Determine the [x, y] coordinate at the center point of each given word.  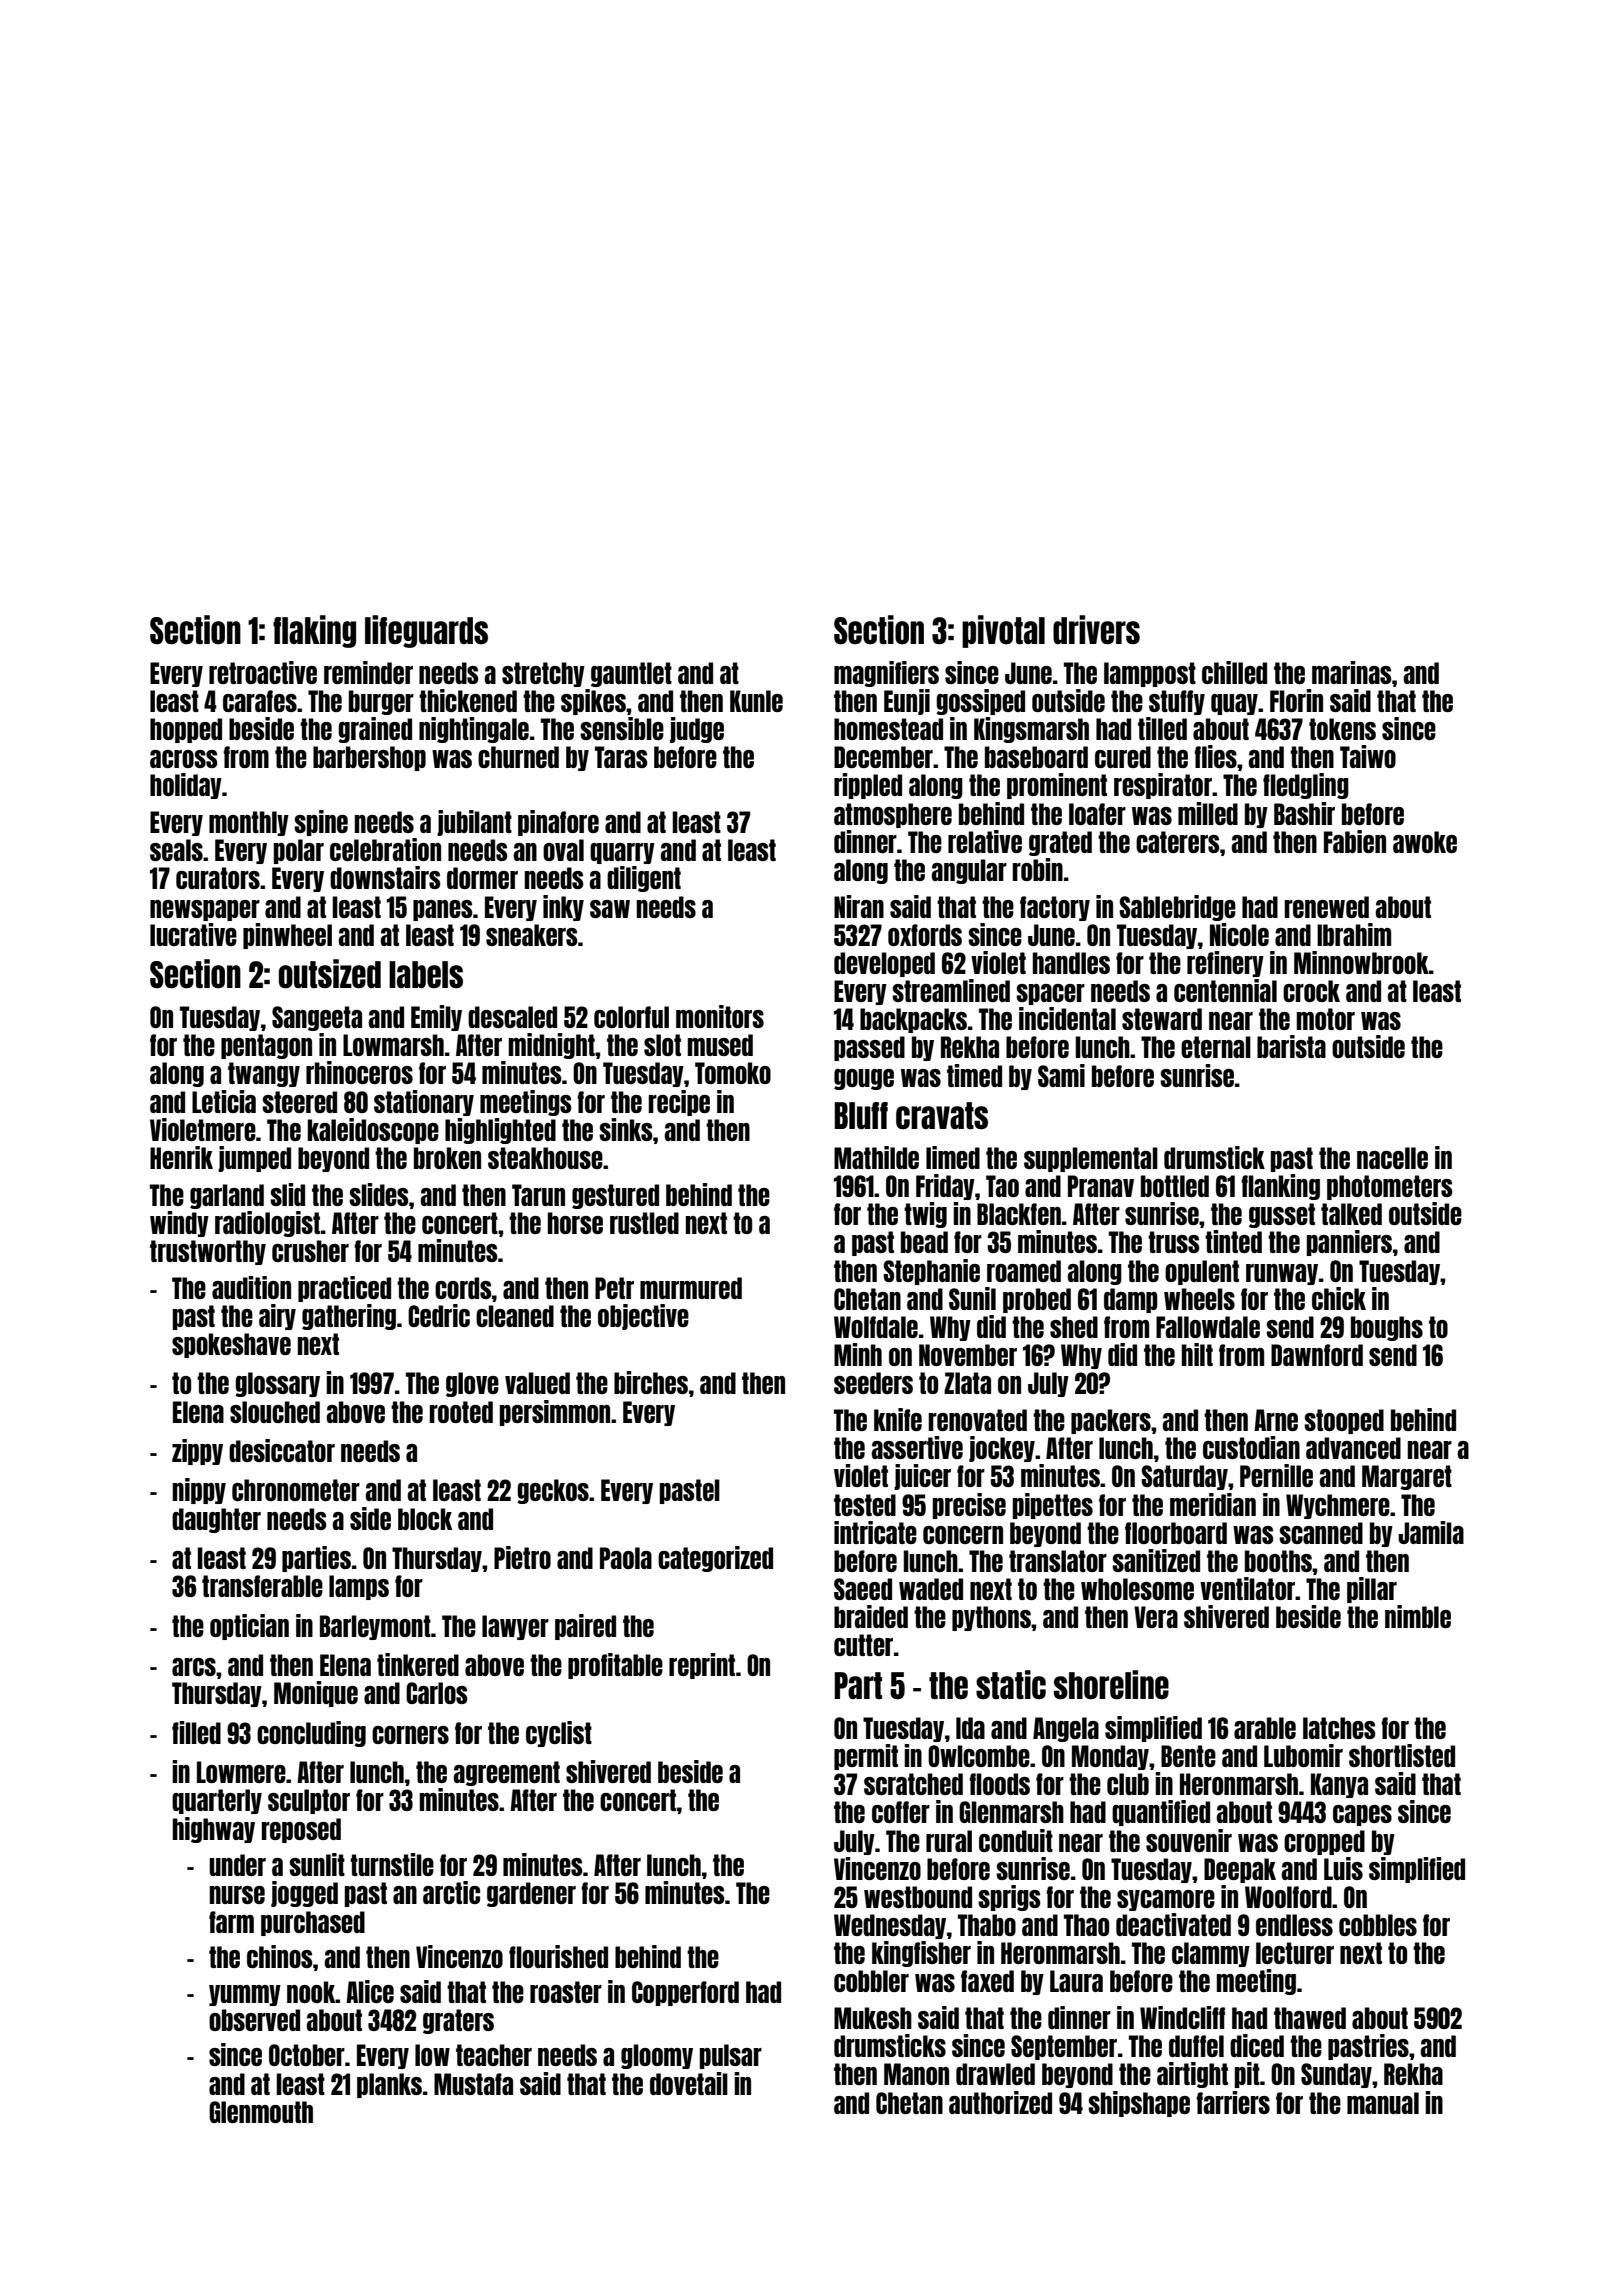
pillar [1372, 1590]
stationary [424, 1103]
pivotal [1003, 631]
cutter [863, 1645]
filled [196, 1732]
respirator [1163, 786]
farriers [1233, 2102]
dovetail [689, 2083]
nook [311, 1992]
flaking [314, 631]
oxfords [925, 935]
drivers [1096, 629]
